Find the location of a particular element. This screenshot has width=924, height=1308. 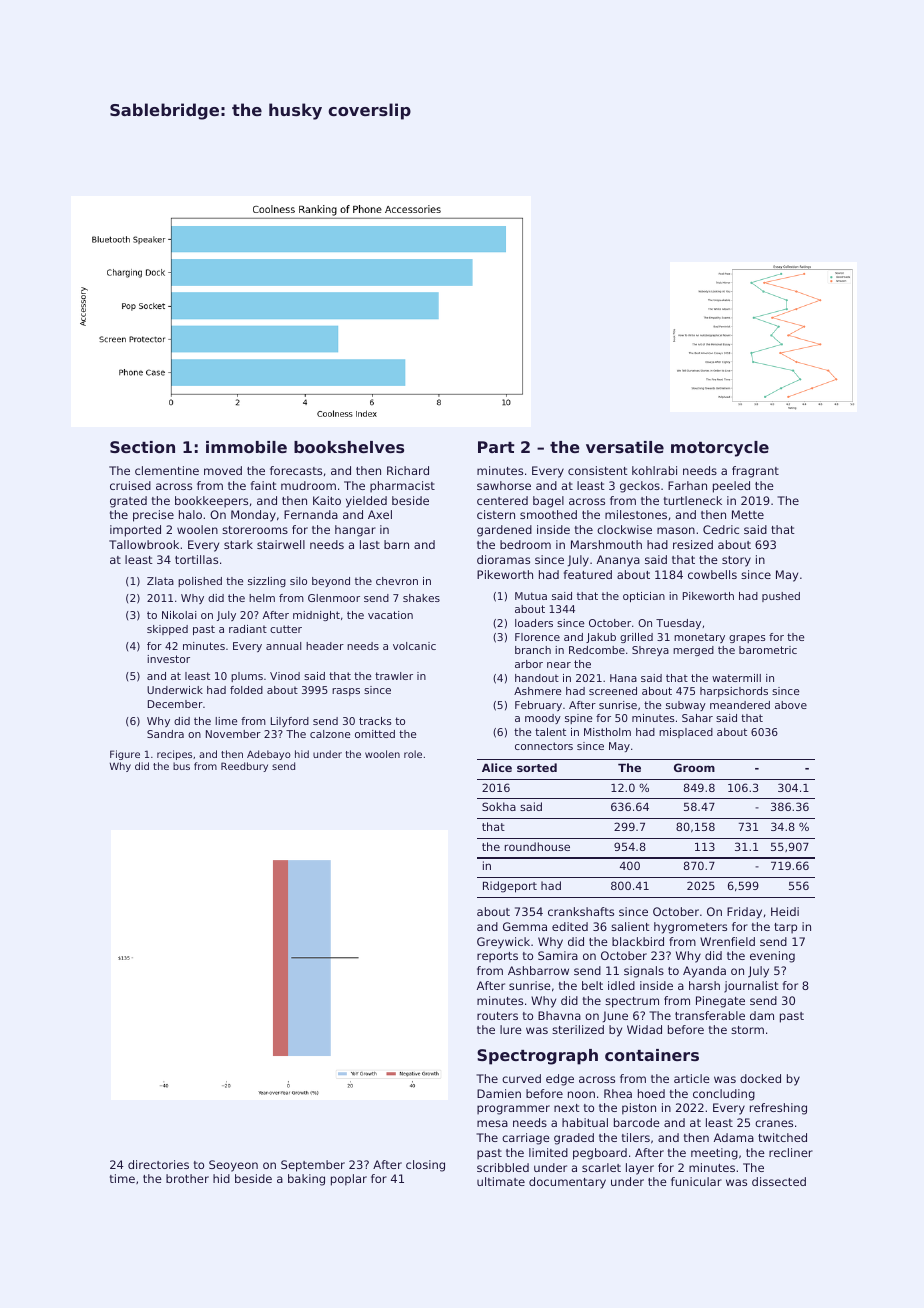

motorcycle is located at coordinates (720, 449).
